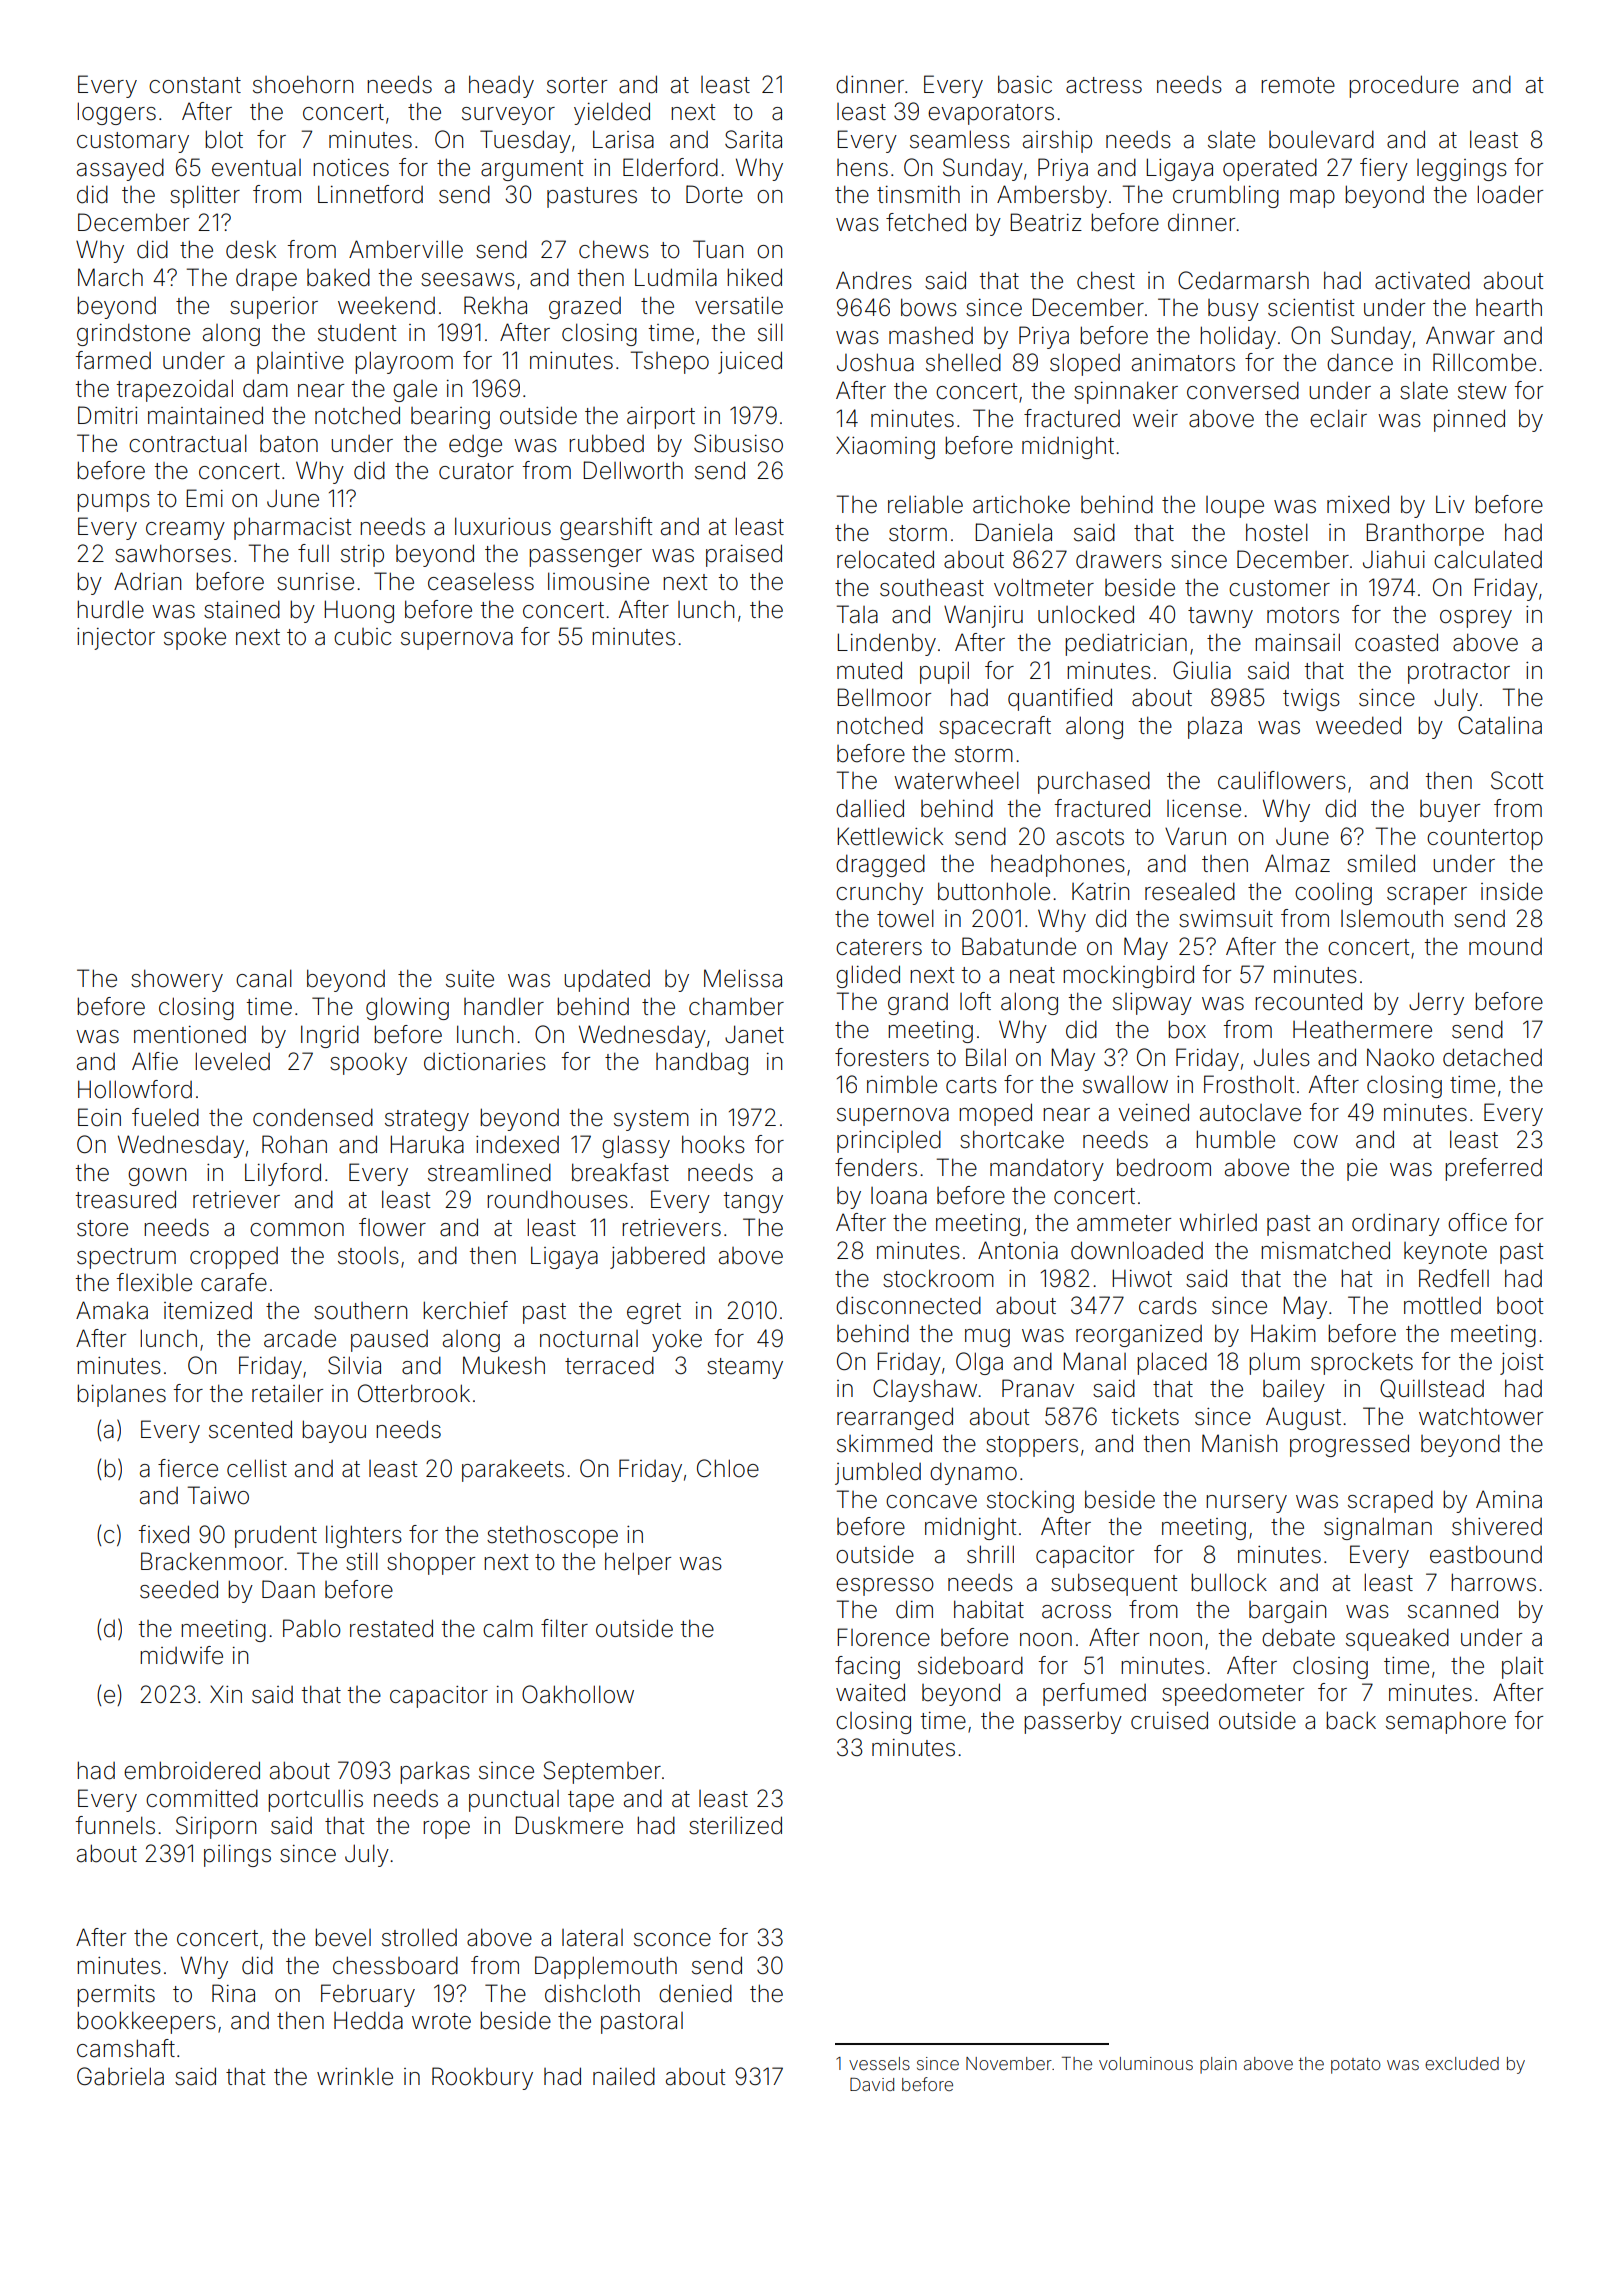 Image resolution: width=1620 pixels, height=2292 pixels. I want to click on principled, so click(889, 1141).
